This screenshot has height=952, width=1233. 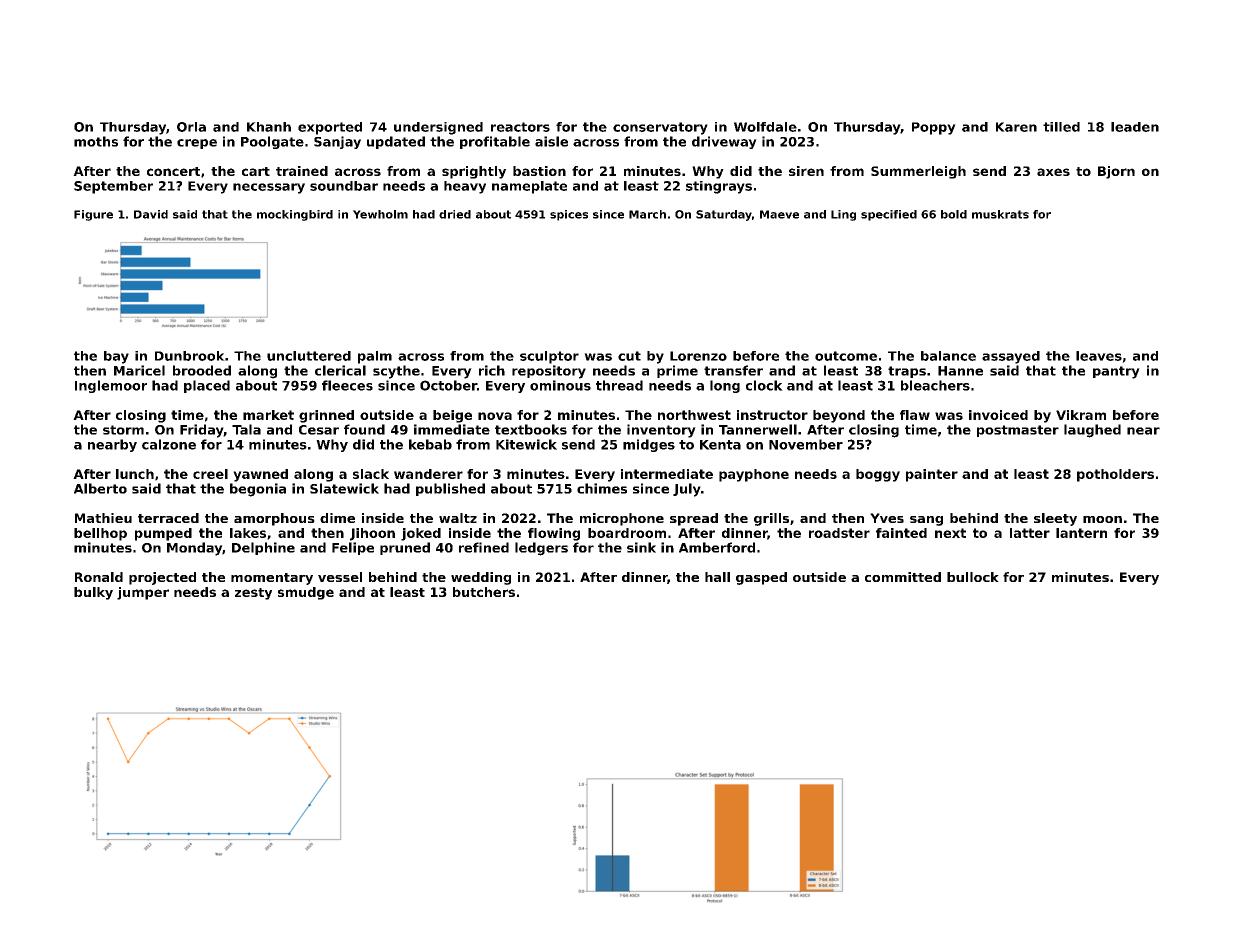 I want to click on spices, so click(x=569, y=215).
